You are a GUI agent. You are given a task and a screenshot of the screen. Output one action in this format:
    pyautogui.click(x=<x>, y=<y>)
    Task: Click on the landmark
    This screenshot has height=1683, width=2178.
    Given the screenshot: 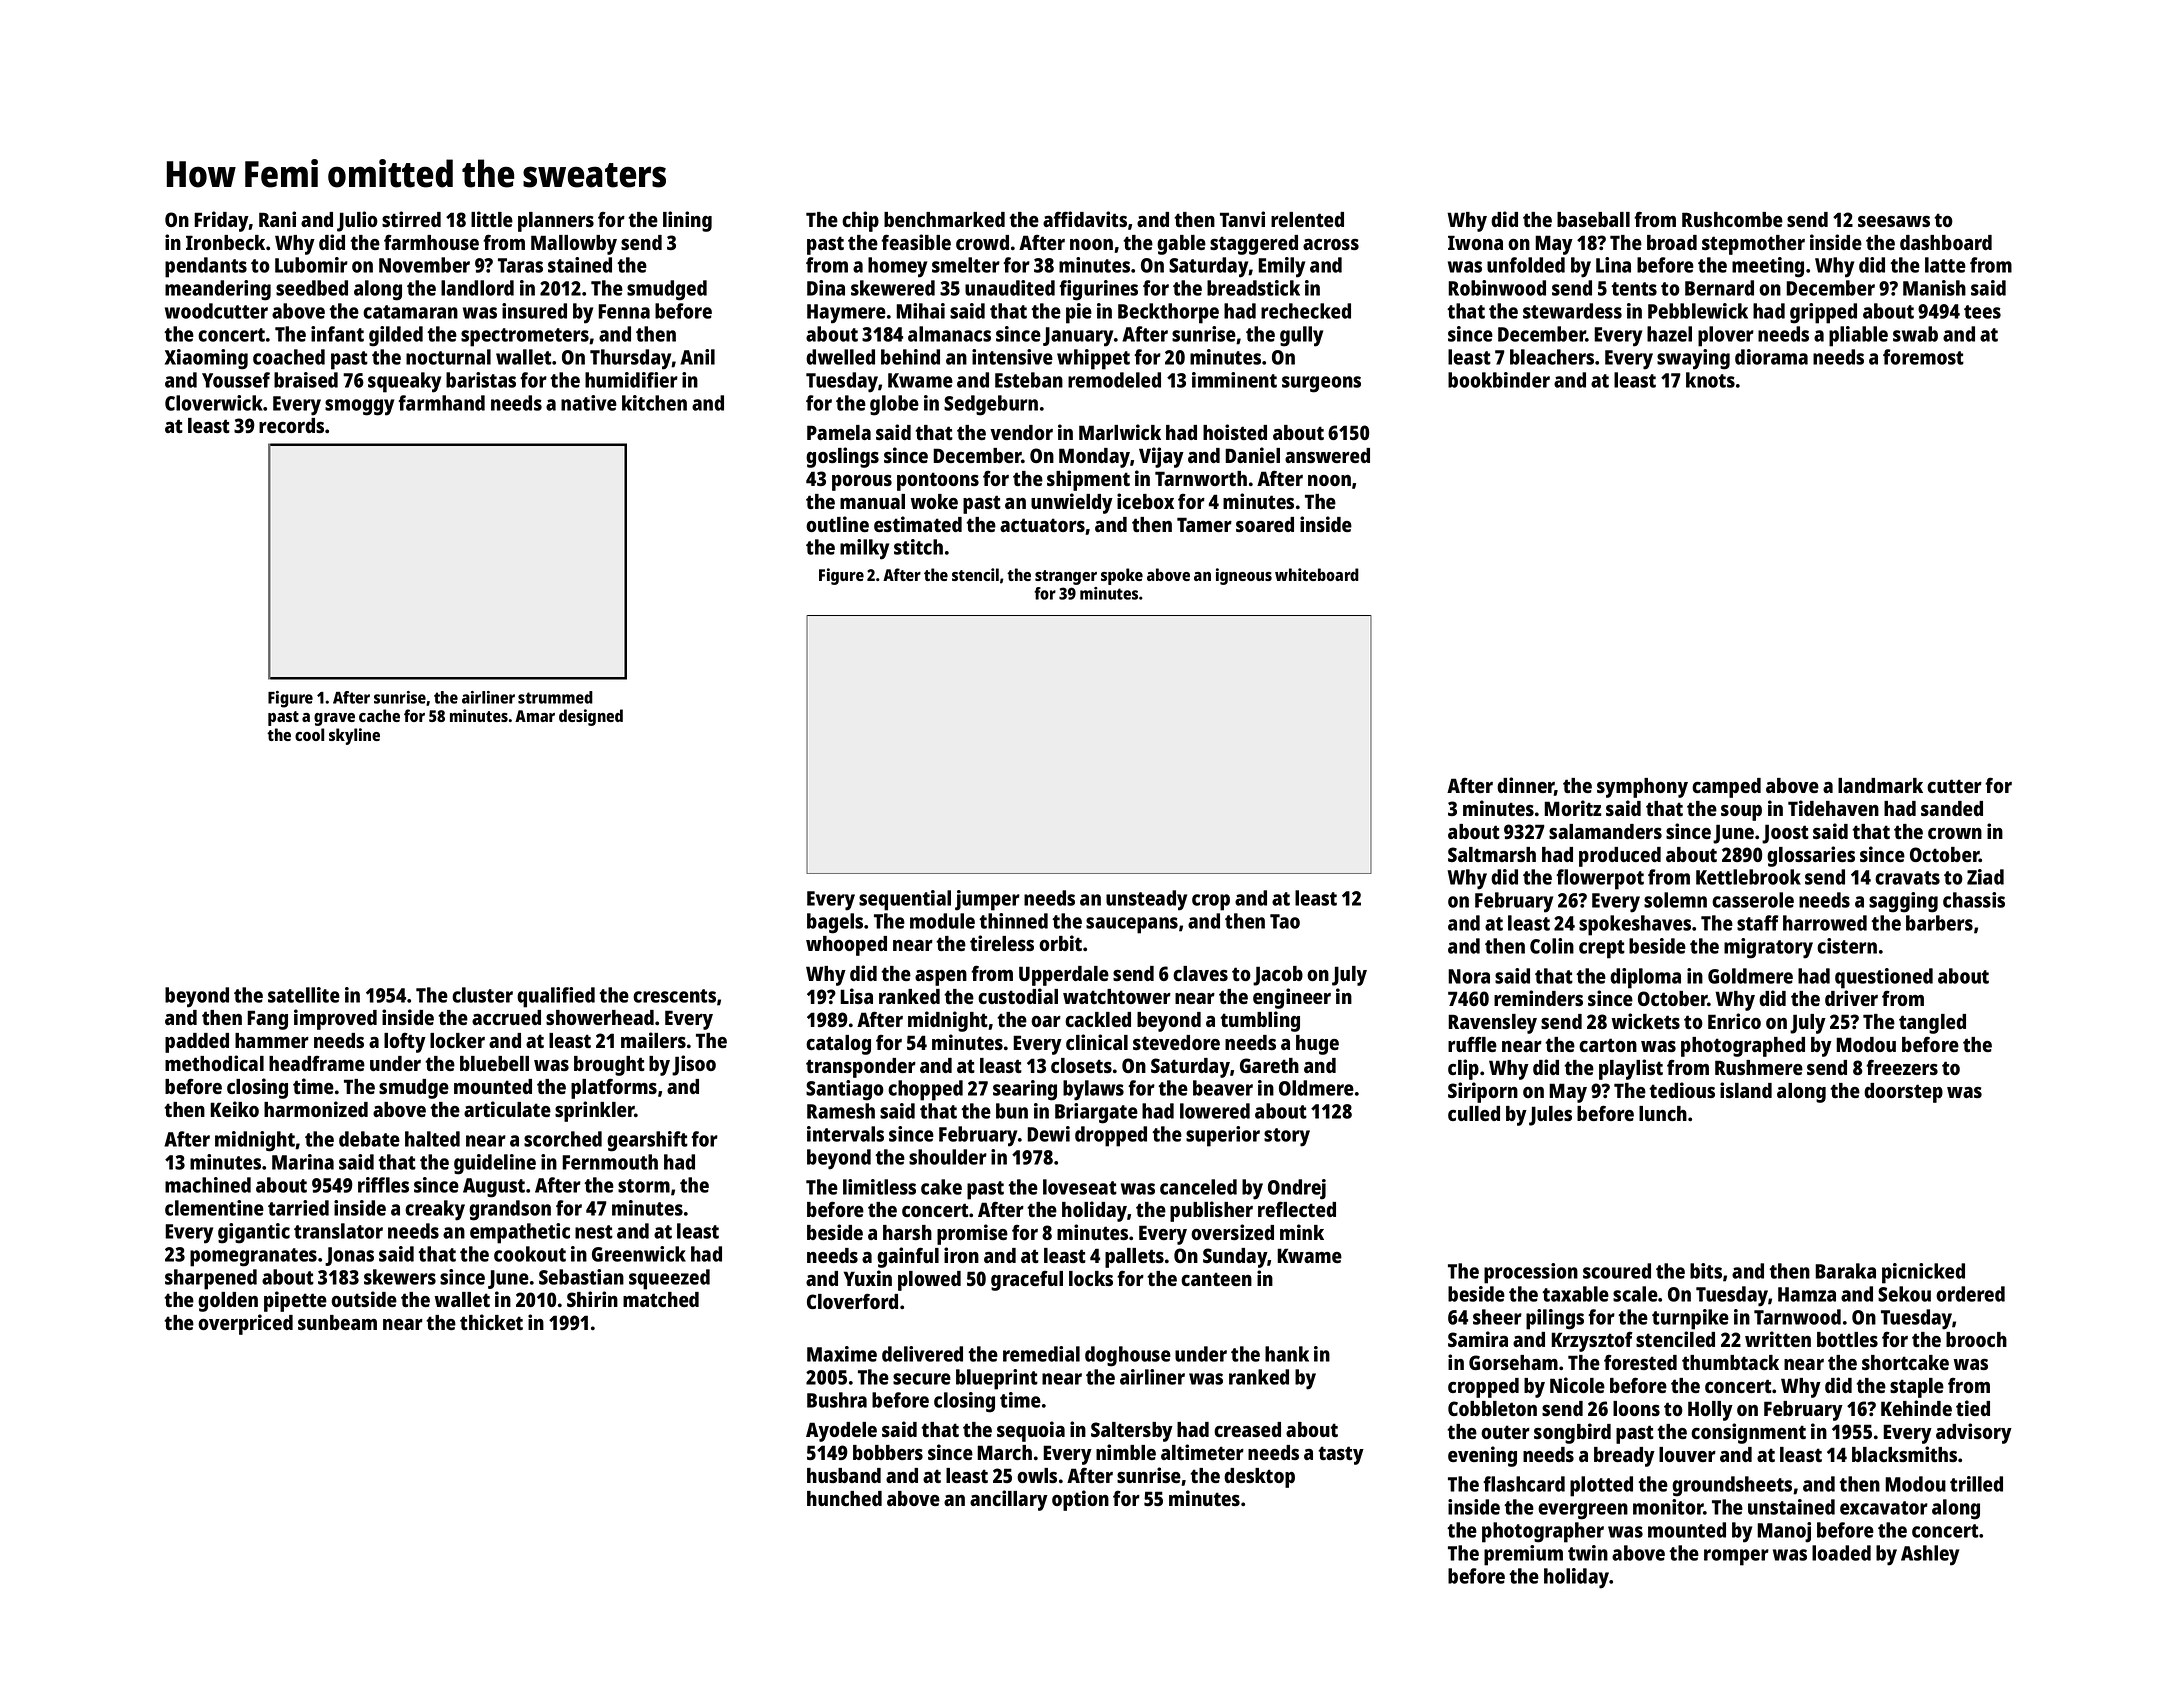 What is the action you would take?
    pyautogui.click(x=1880, y=785)
